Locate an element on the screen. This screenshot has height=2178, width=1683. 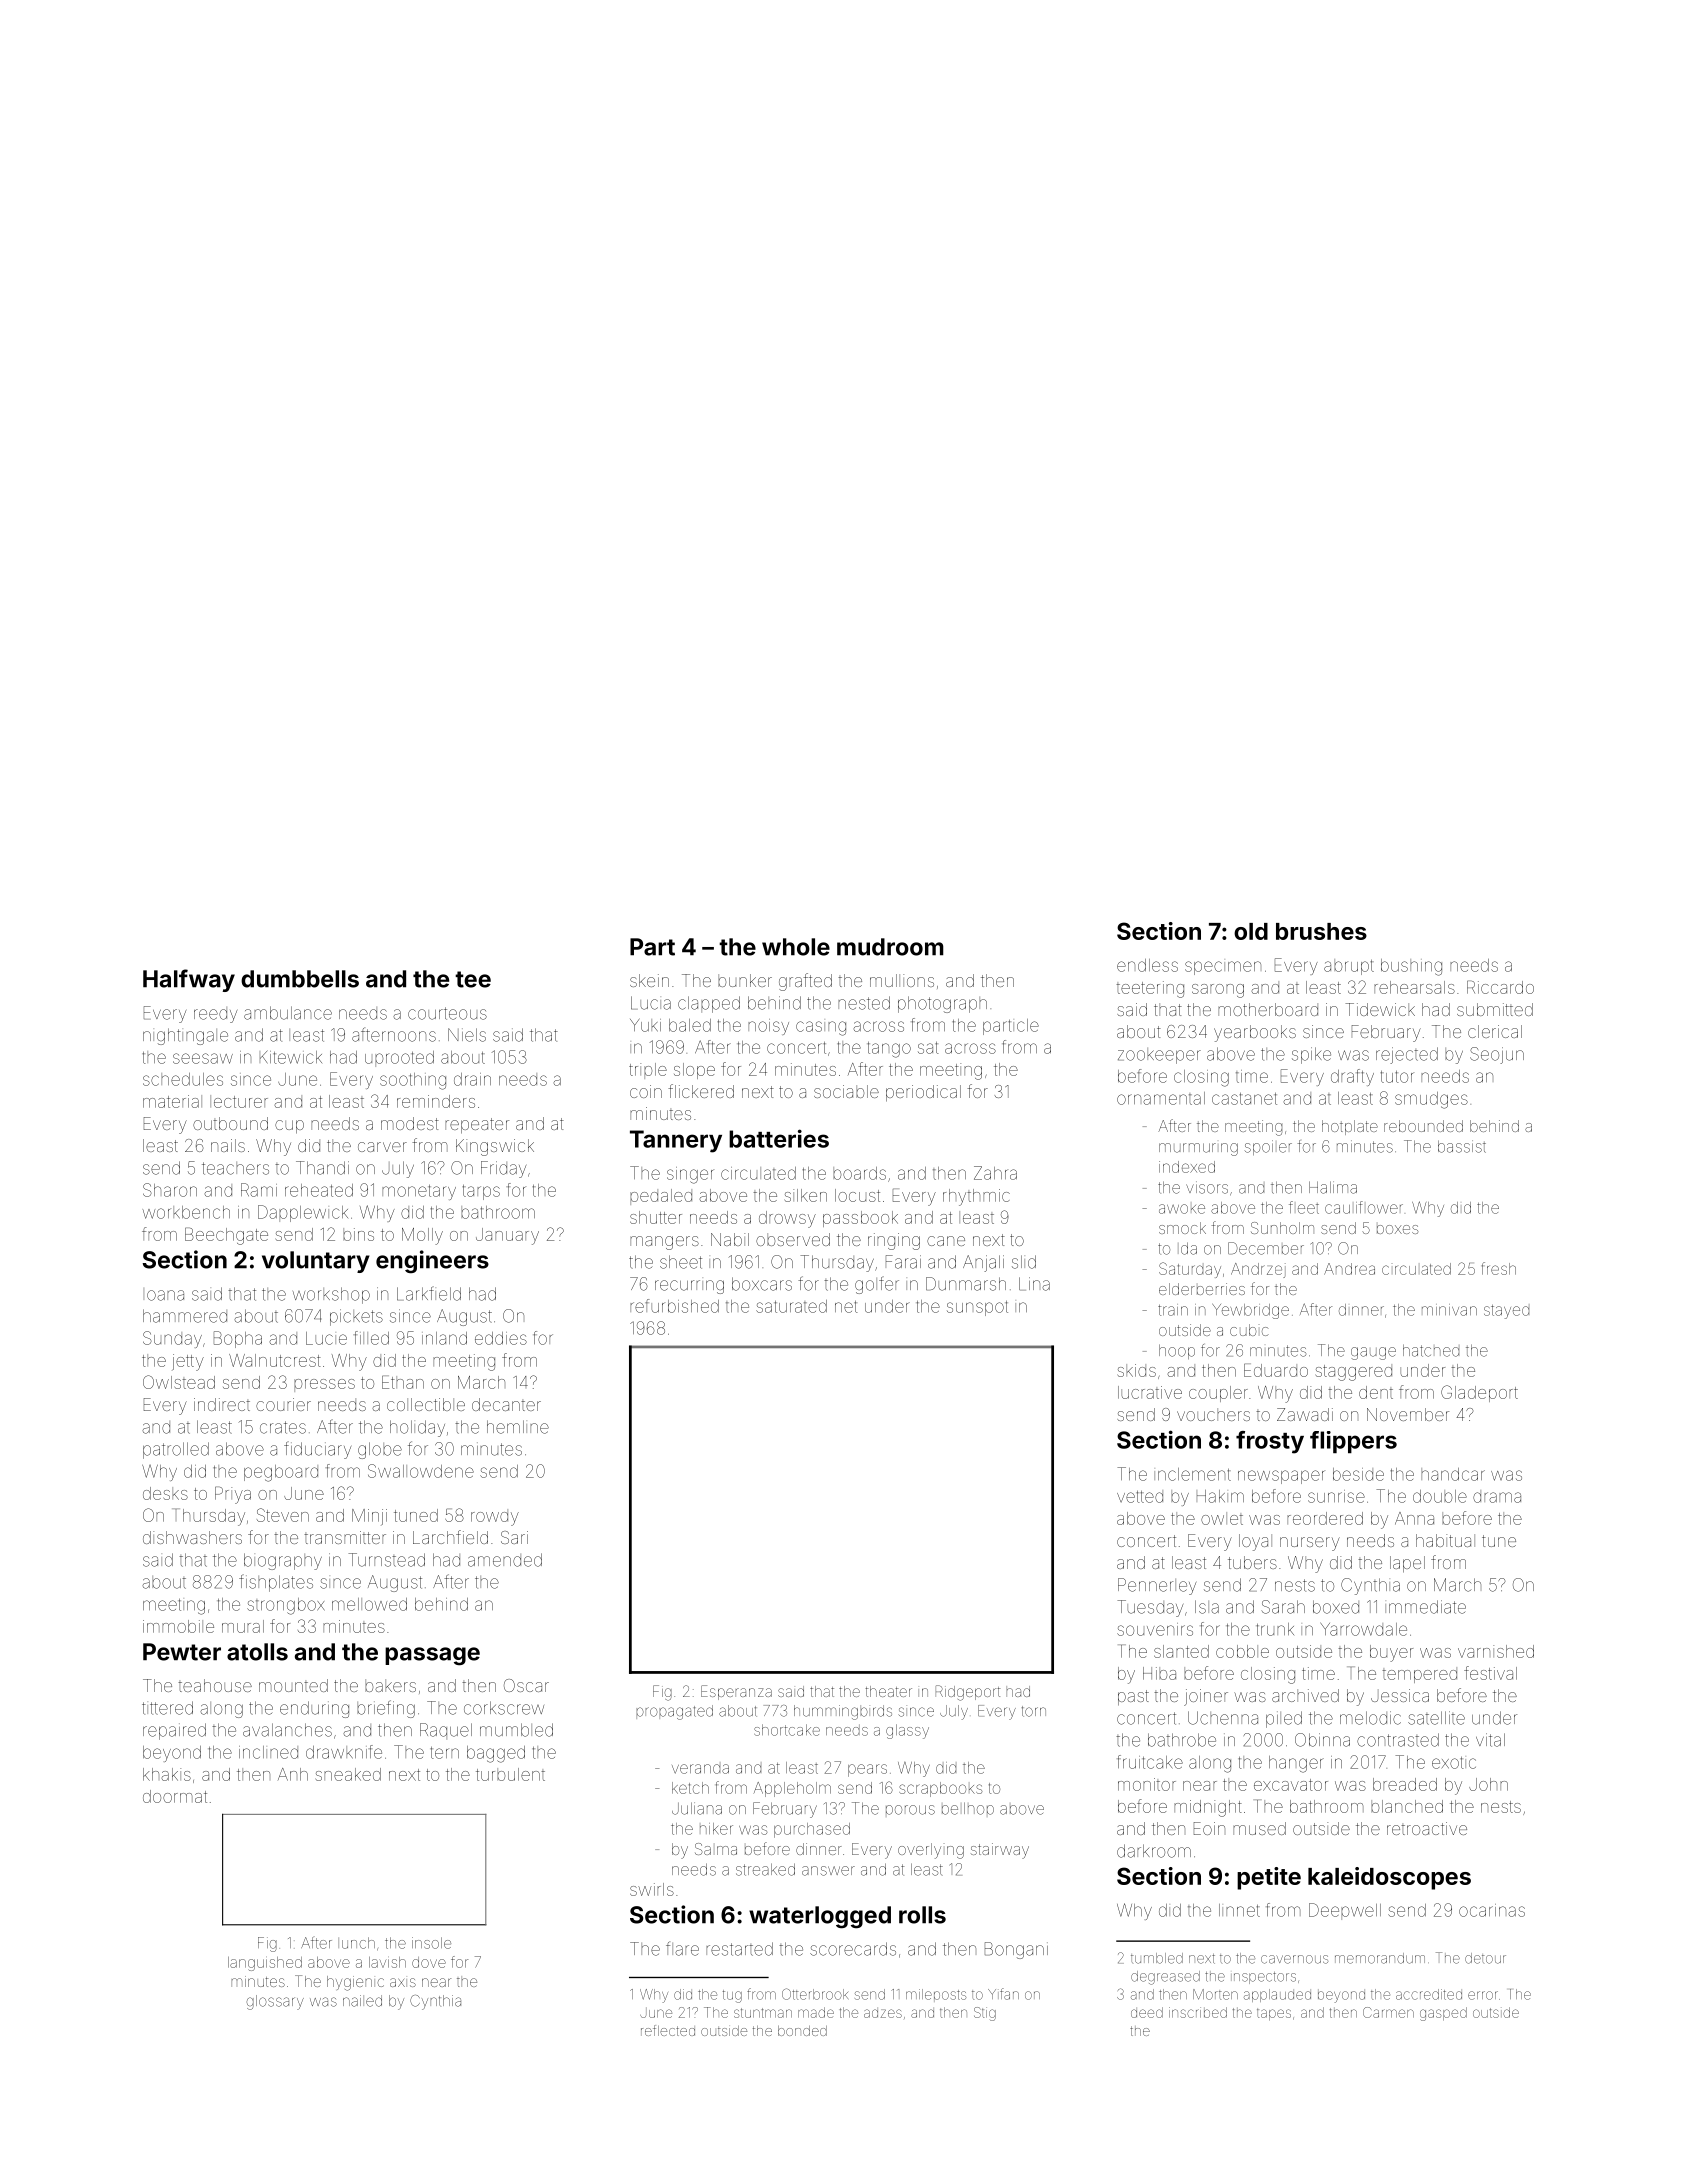
Farai is located at coordinates (903, 1262).
